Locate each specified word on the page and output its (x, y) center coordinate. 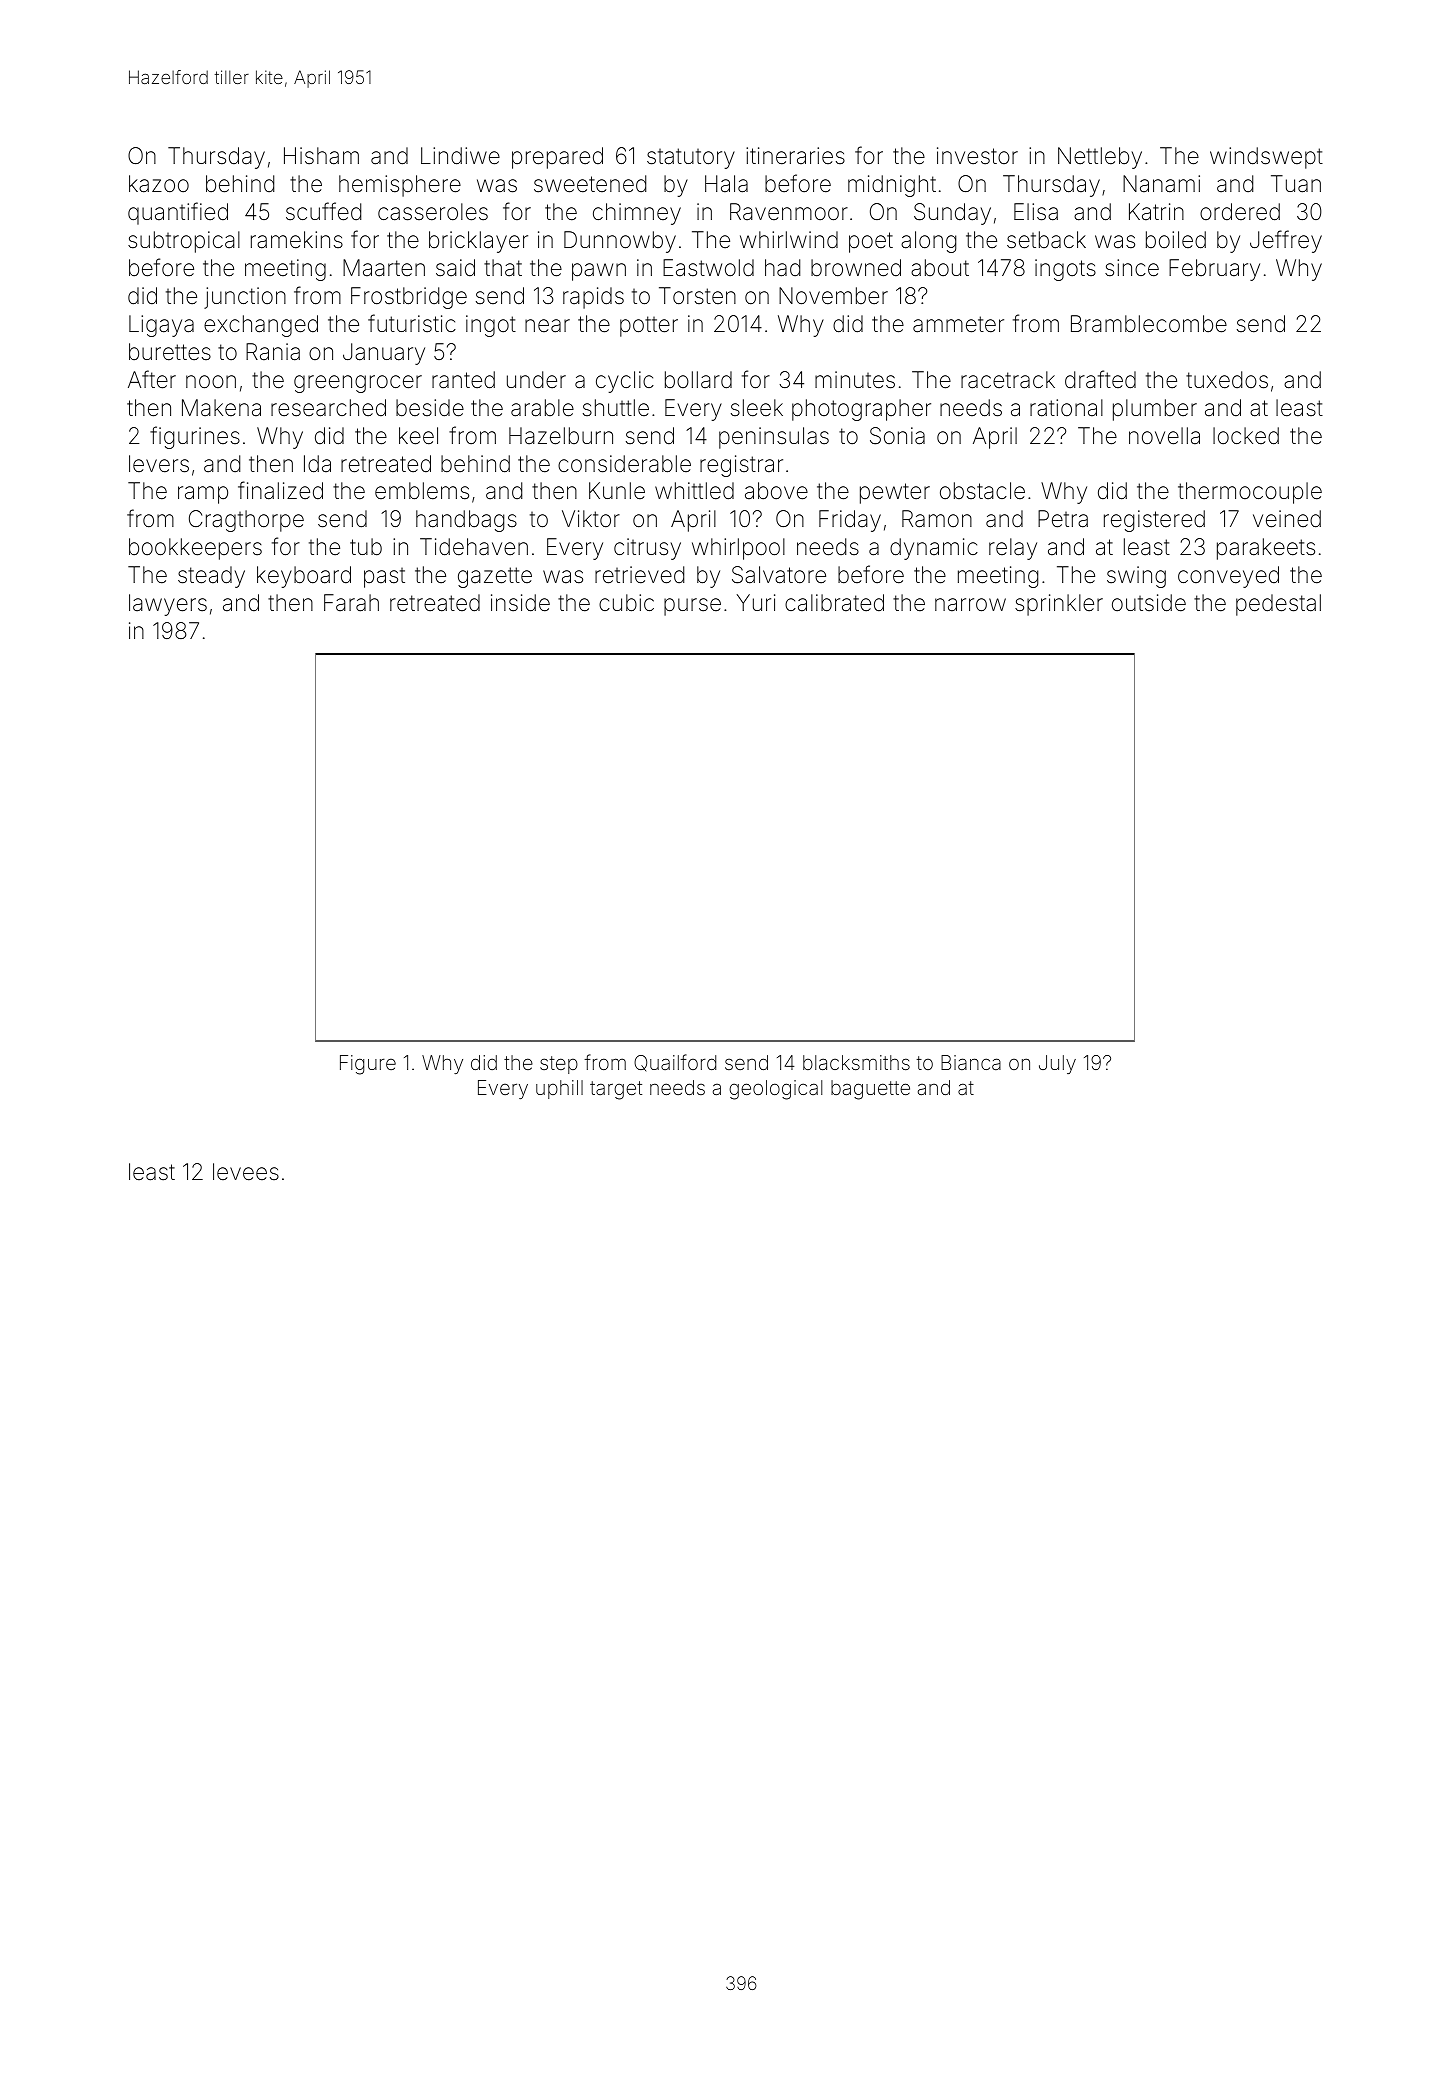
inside (520, 603)
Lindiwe (460, 156)
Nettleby (1100, 158)
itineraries (795, 156)
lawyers (168, 605)
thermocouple (1250, 493)
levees (246, 1172)
